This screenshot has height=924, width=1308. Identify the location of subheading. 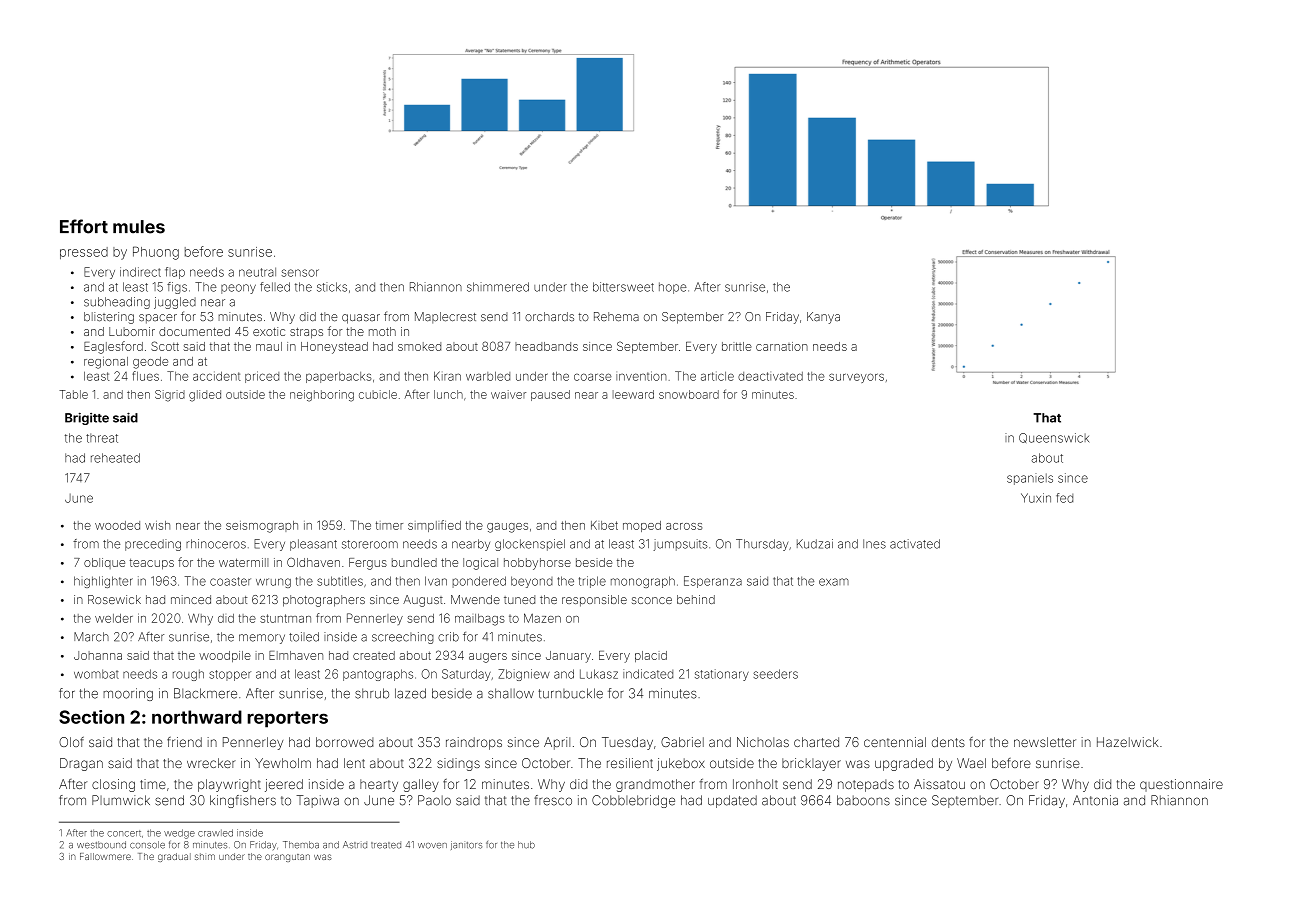
(117, 303).
